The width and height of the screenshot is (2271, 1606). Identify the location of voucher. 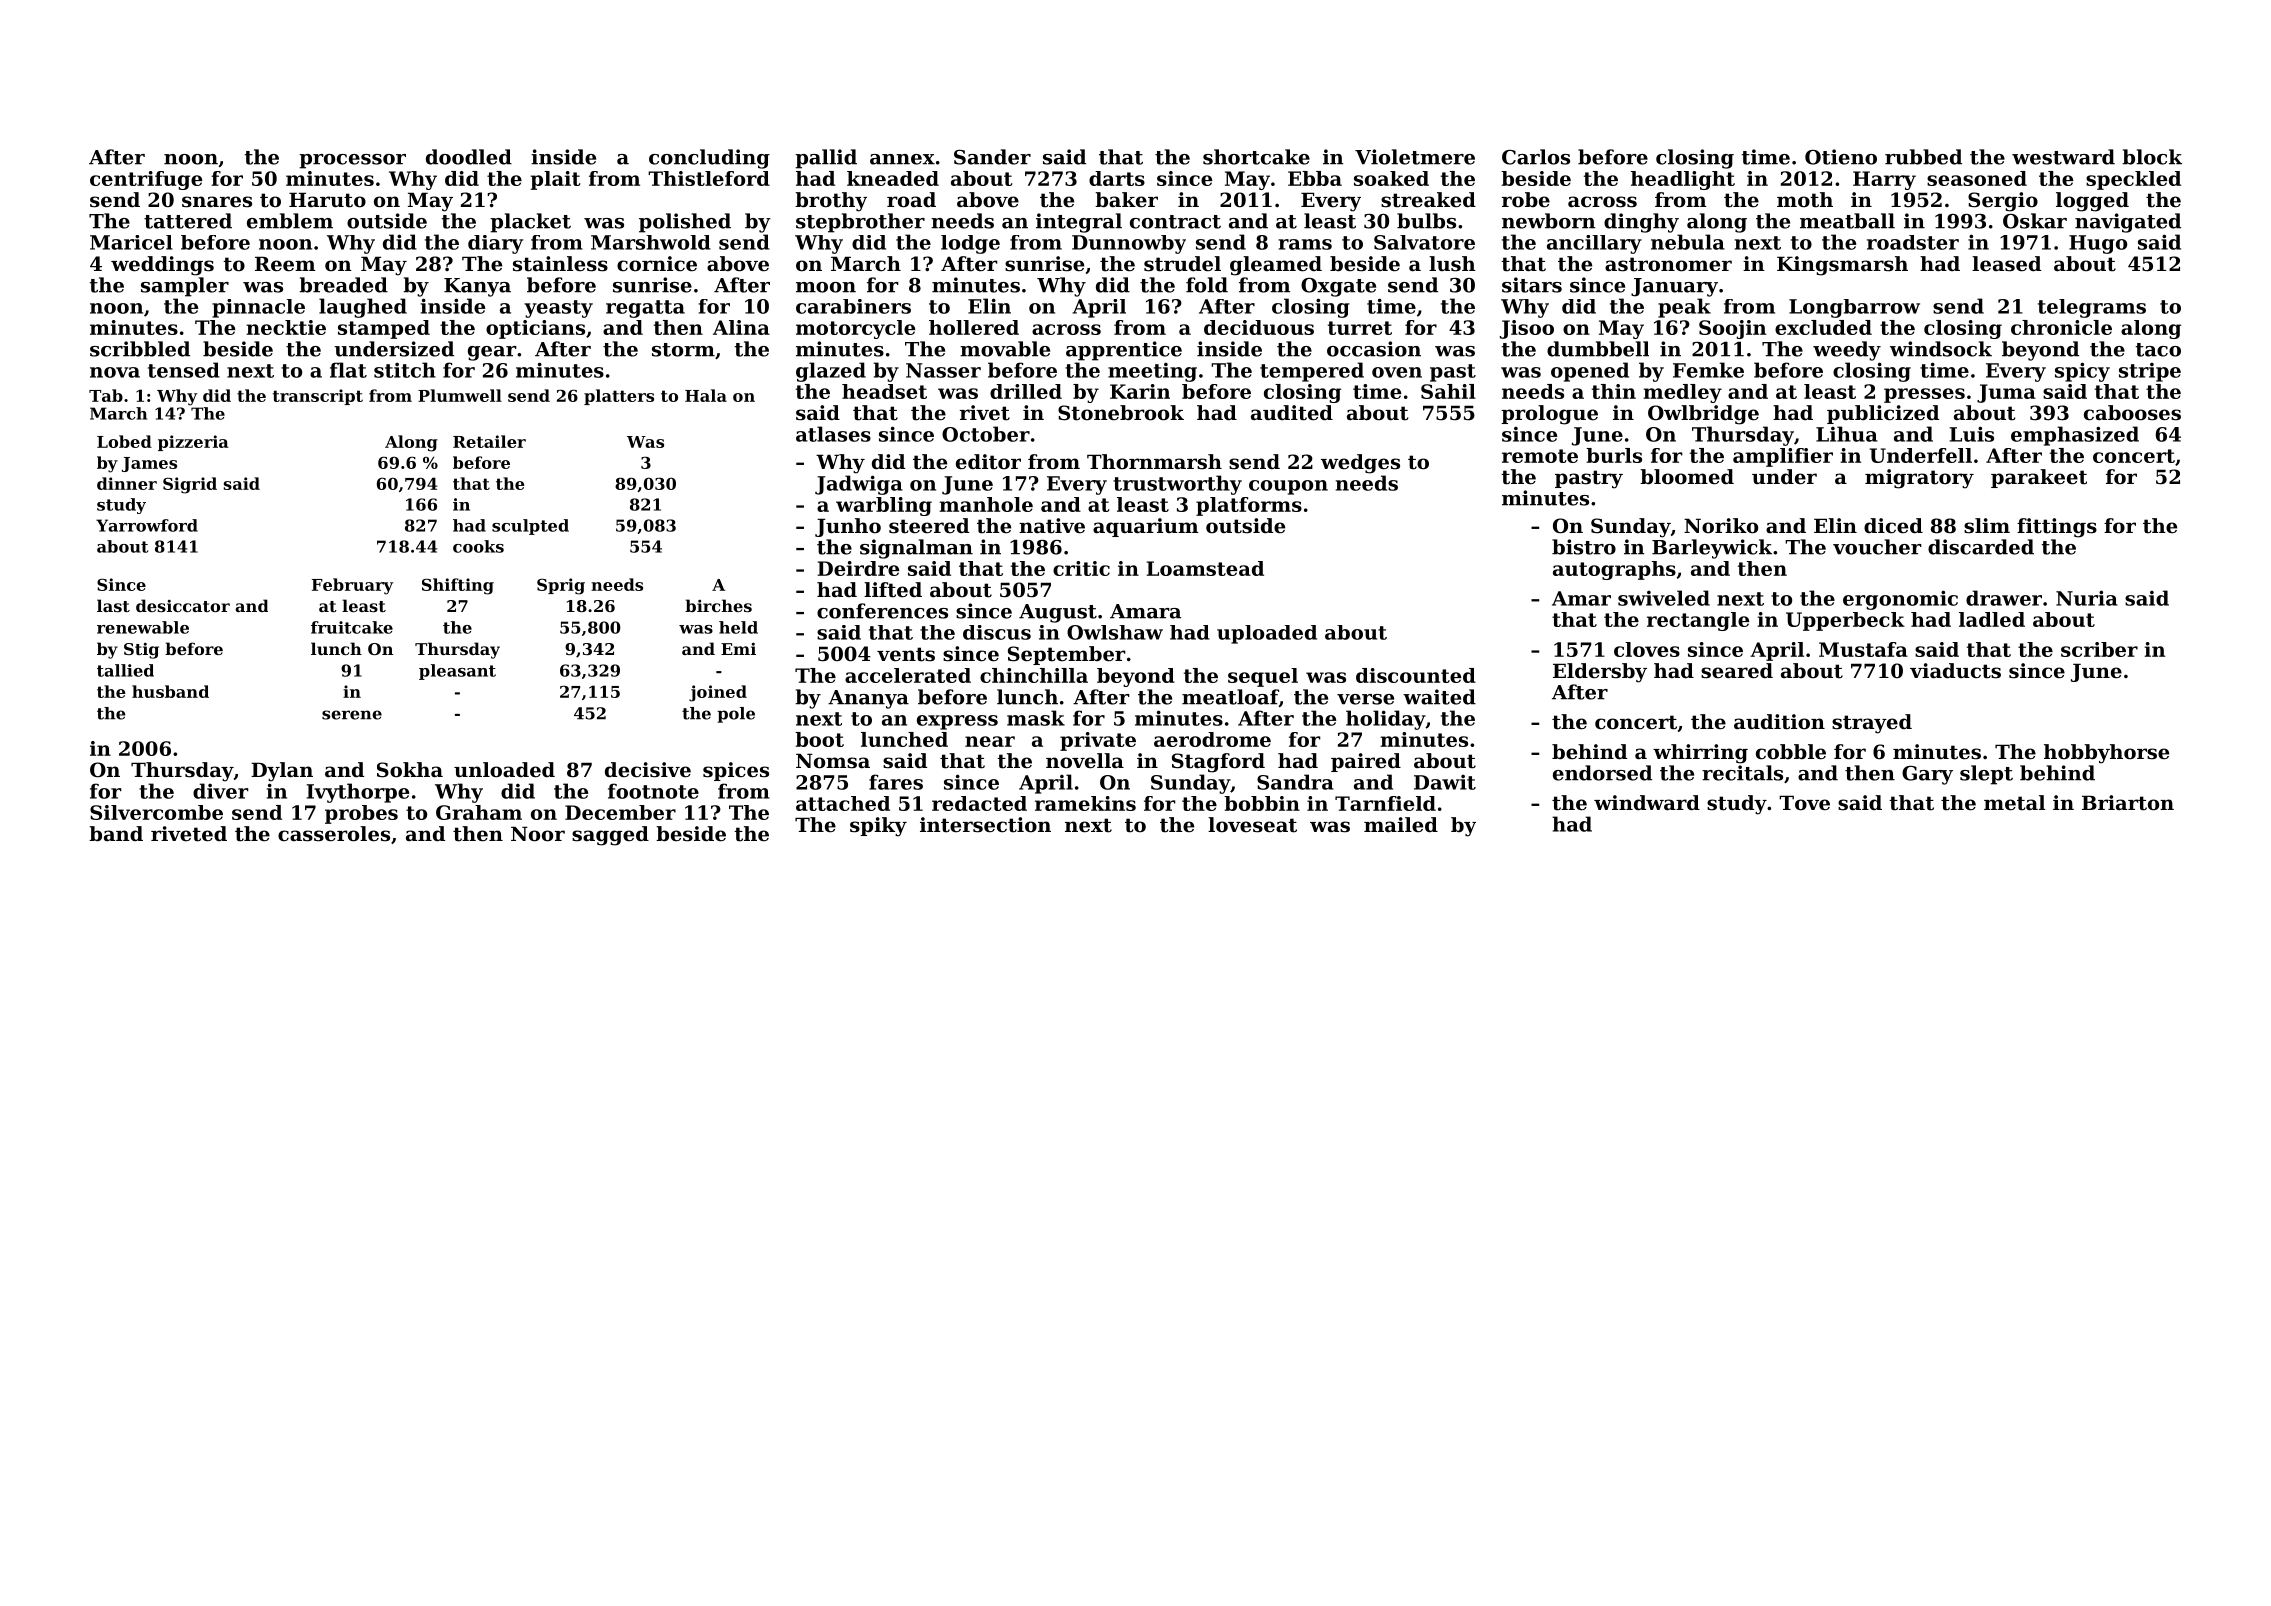
(1877, 547).
